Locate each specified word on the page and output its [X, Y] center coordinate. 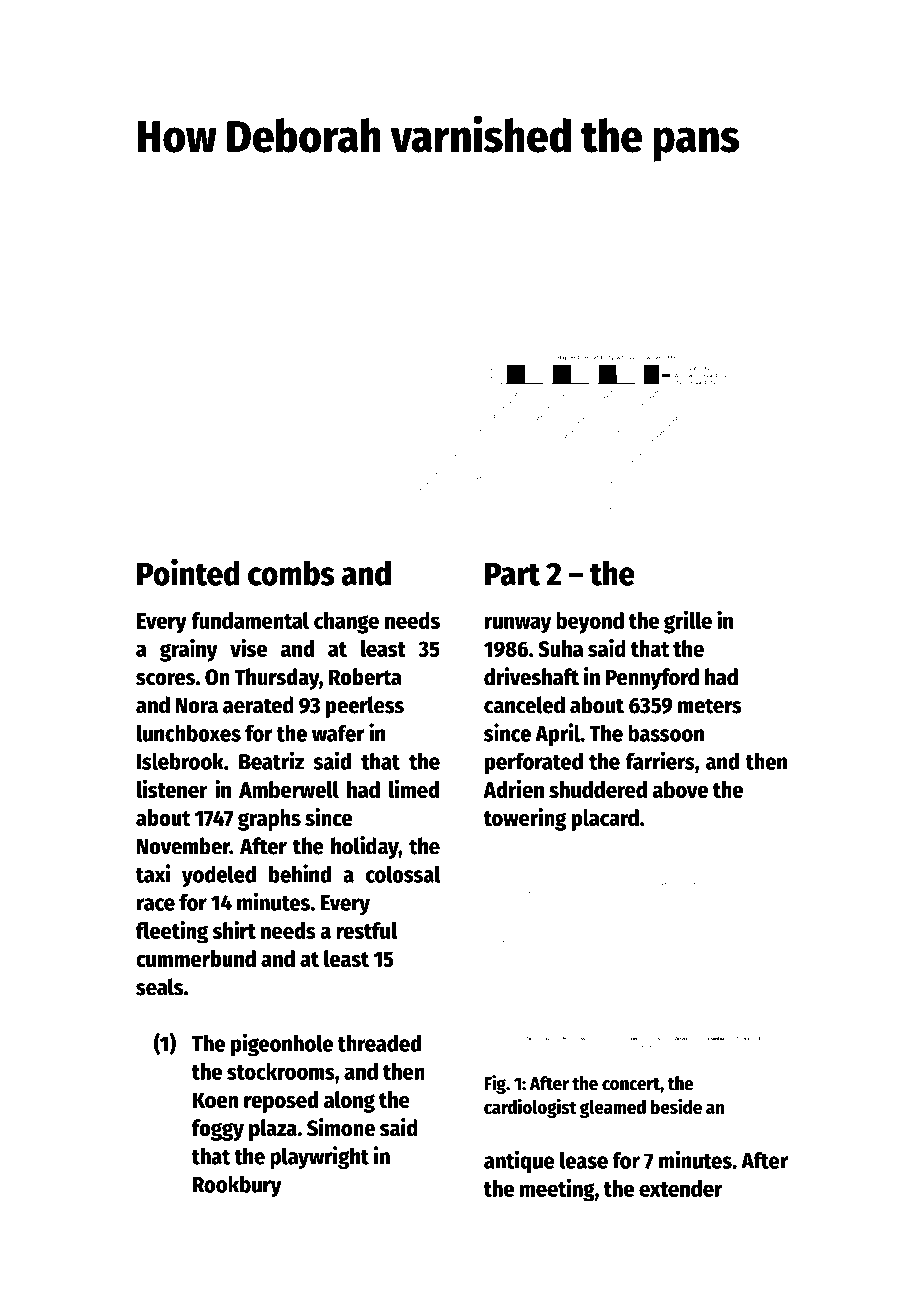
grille [688, 622]
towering [525, 819]
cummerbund [196, 959]
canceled [524, 705]
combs [291, 573]
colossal [402, 874]
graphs [269, 820]
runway [518, 625]
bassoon [666, 733]
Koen [216, 1100]
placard [605, 820]
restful [366, 930]
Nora [197, 706]
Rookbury [237, 1186]
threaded [379, 1043]
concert [631, 1084]
